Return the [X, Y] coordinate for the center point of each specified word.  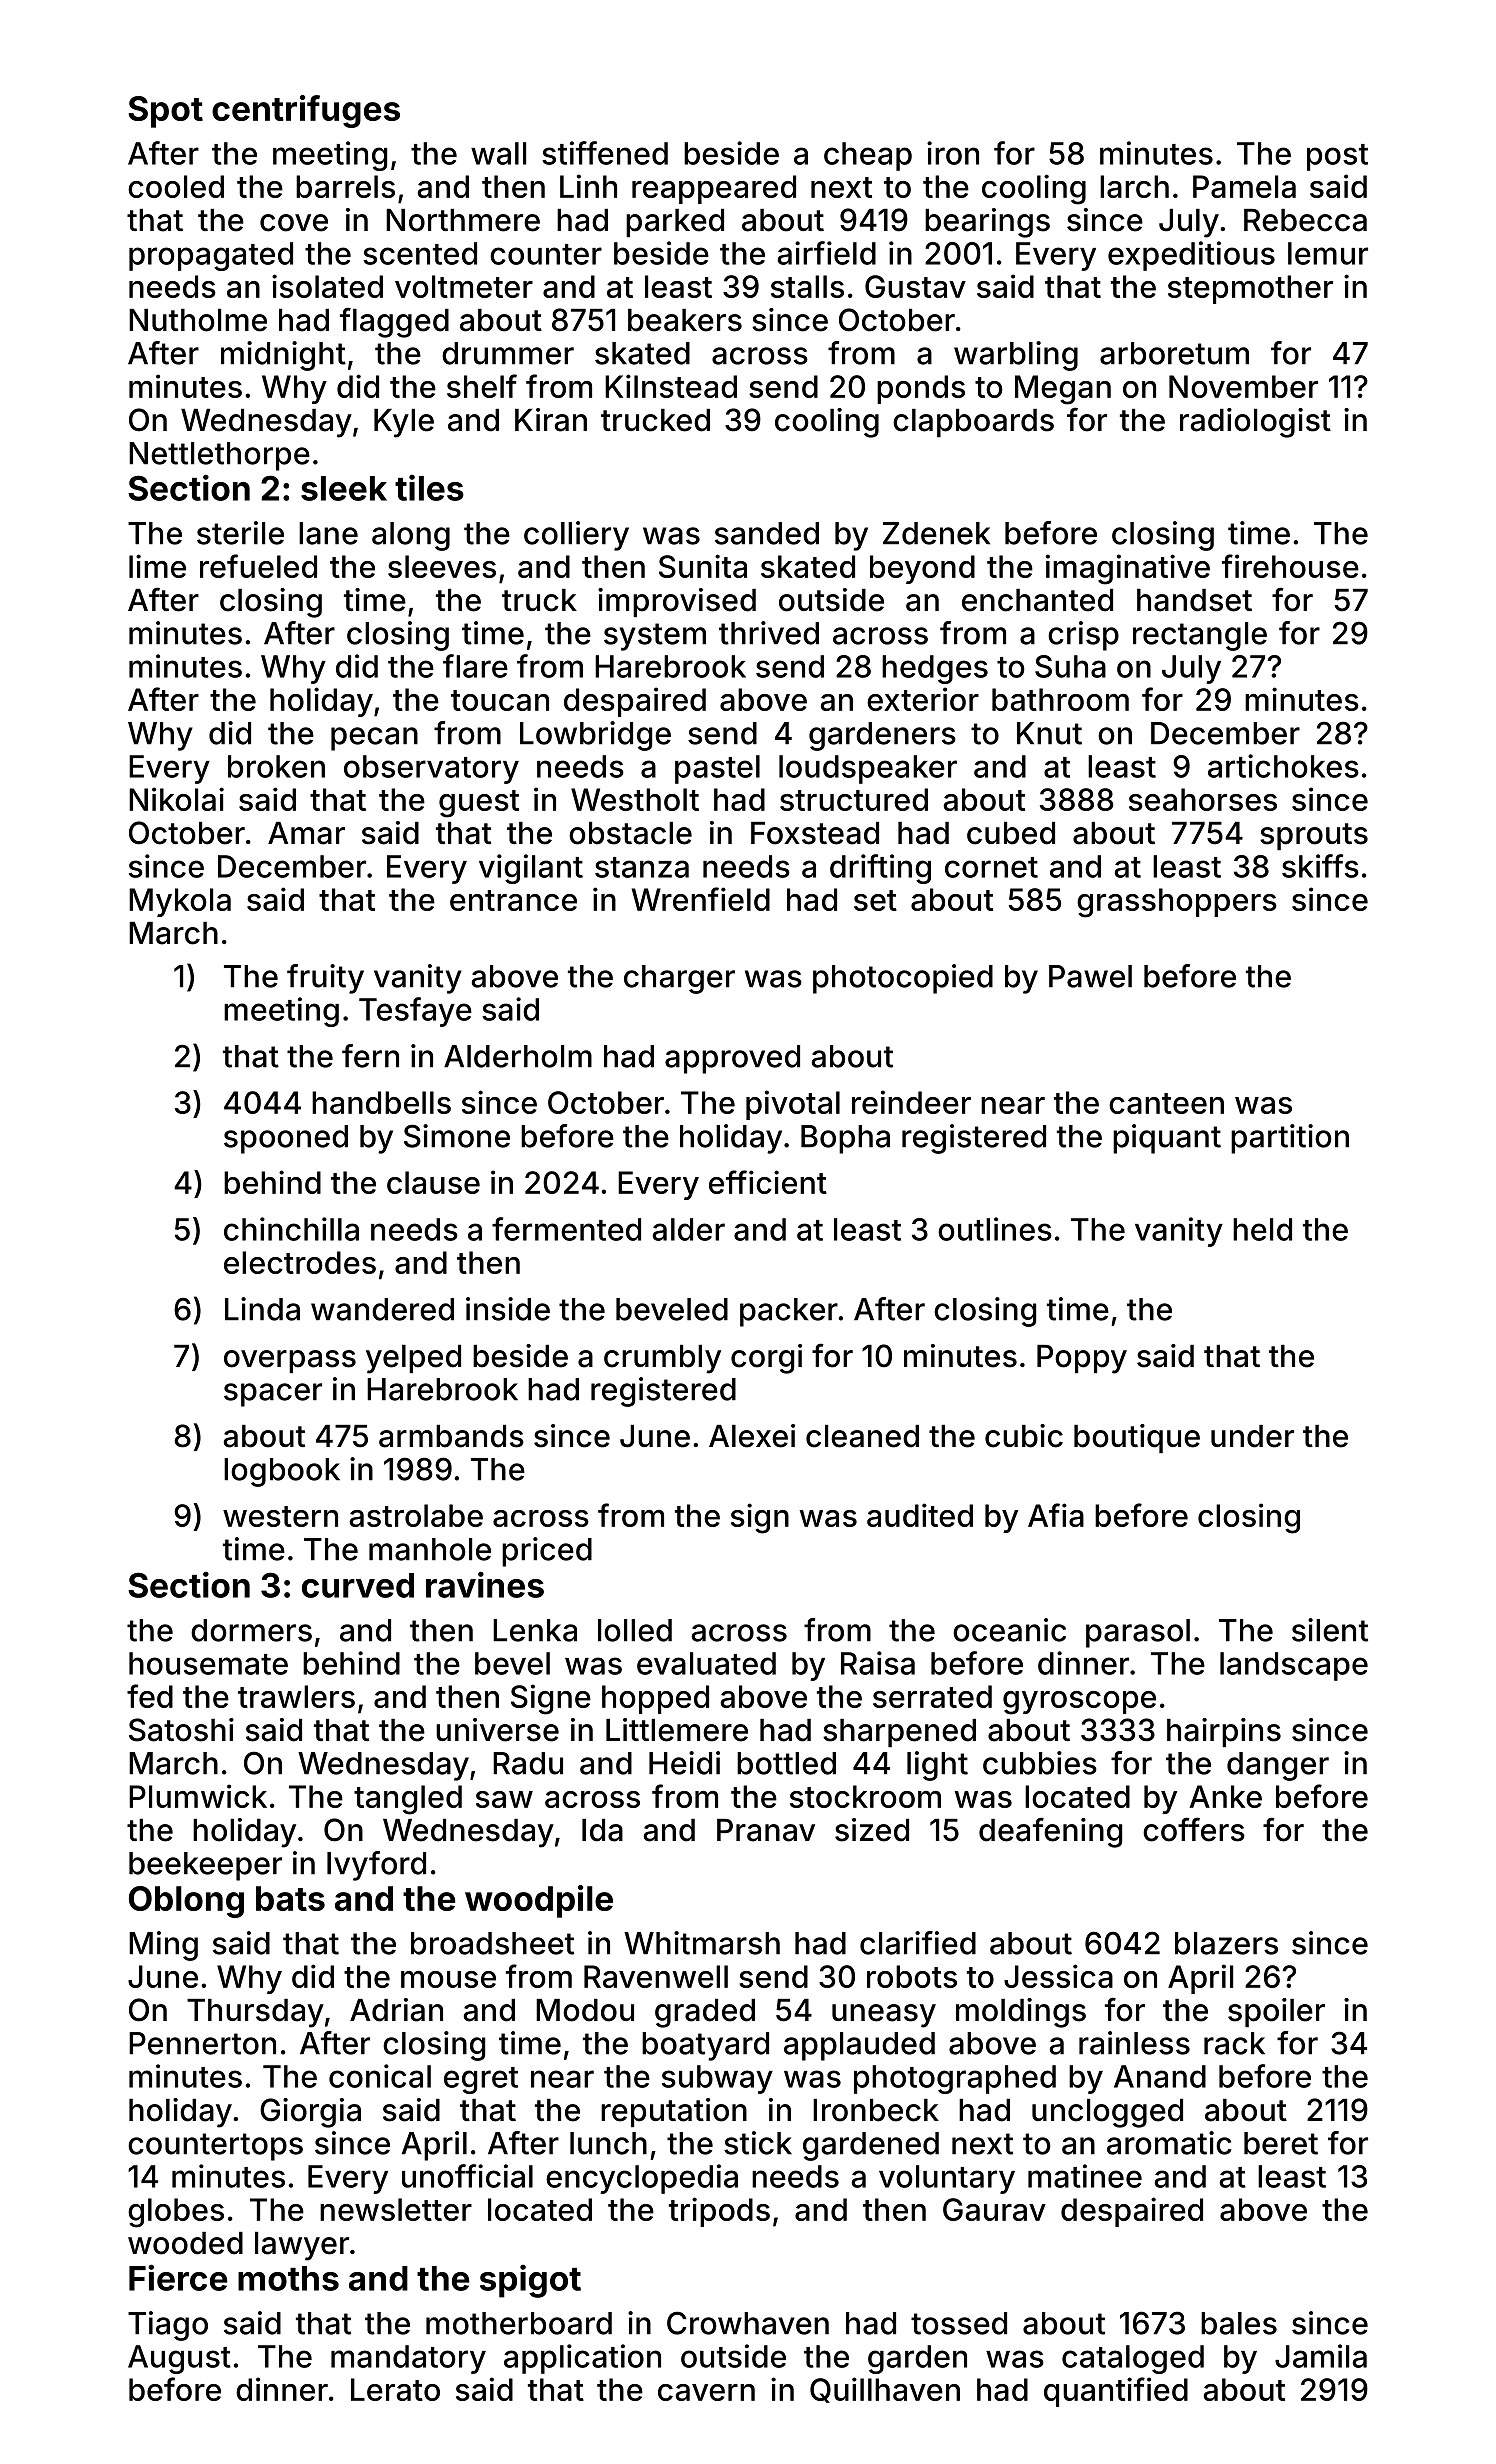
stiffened [605, 153]
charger [679, 979]
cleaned [862, 1436]
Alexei [752, 1436]
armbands [451, 1436]
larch [1134, 186]
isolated [327, 286]
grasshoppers [1177, 903]
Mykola [180, 902]
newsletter [396, 2209]
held [1262, 1229]
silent [1330, 1630]
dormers [251, 1630]
